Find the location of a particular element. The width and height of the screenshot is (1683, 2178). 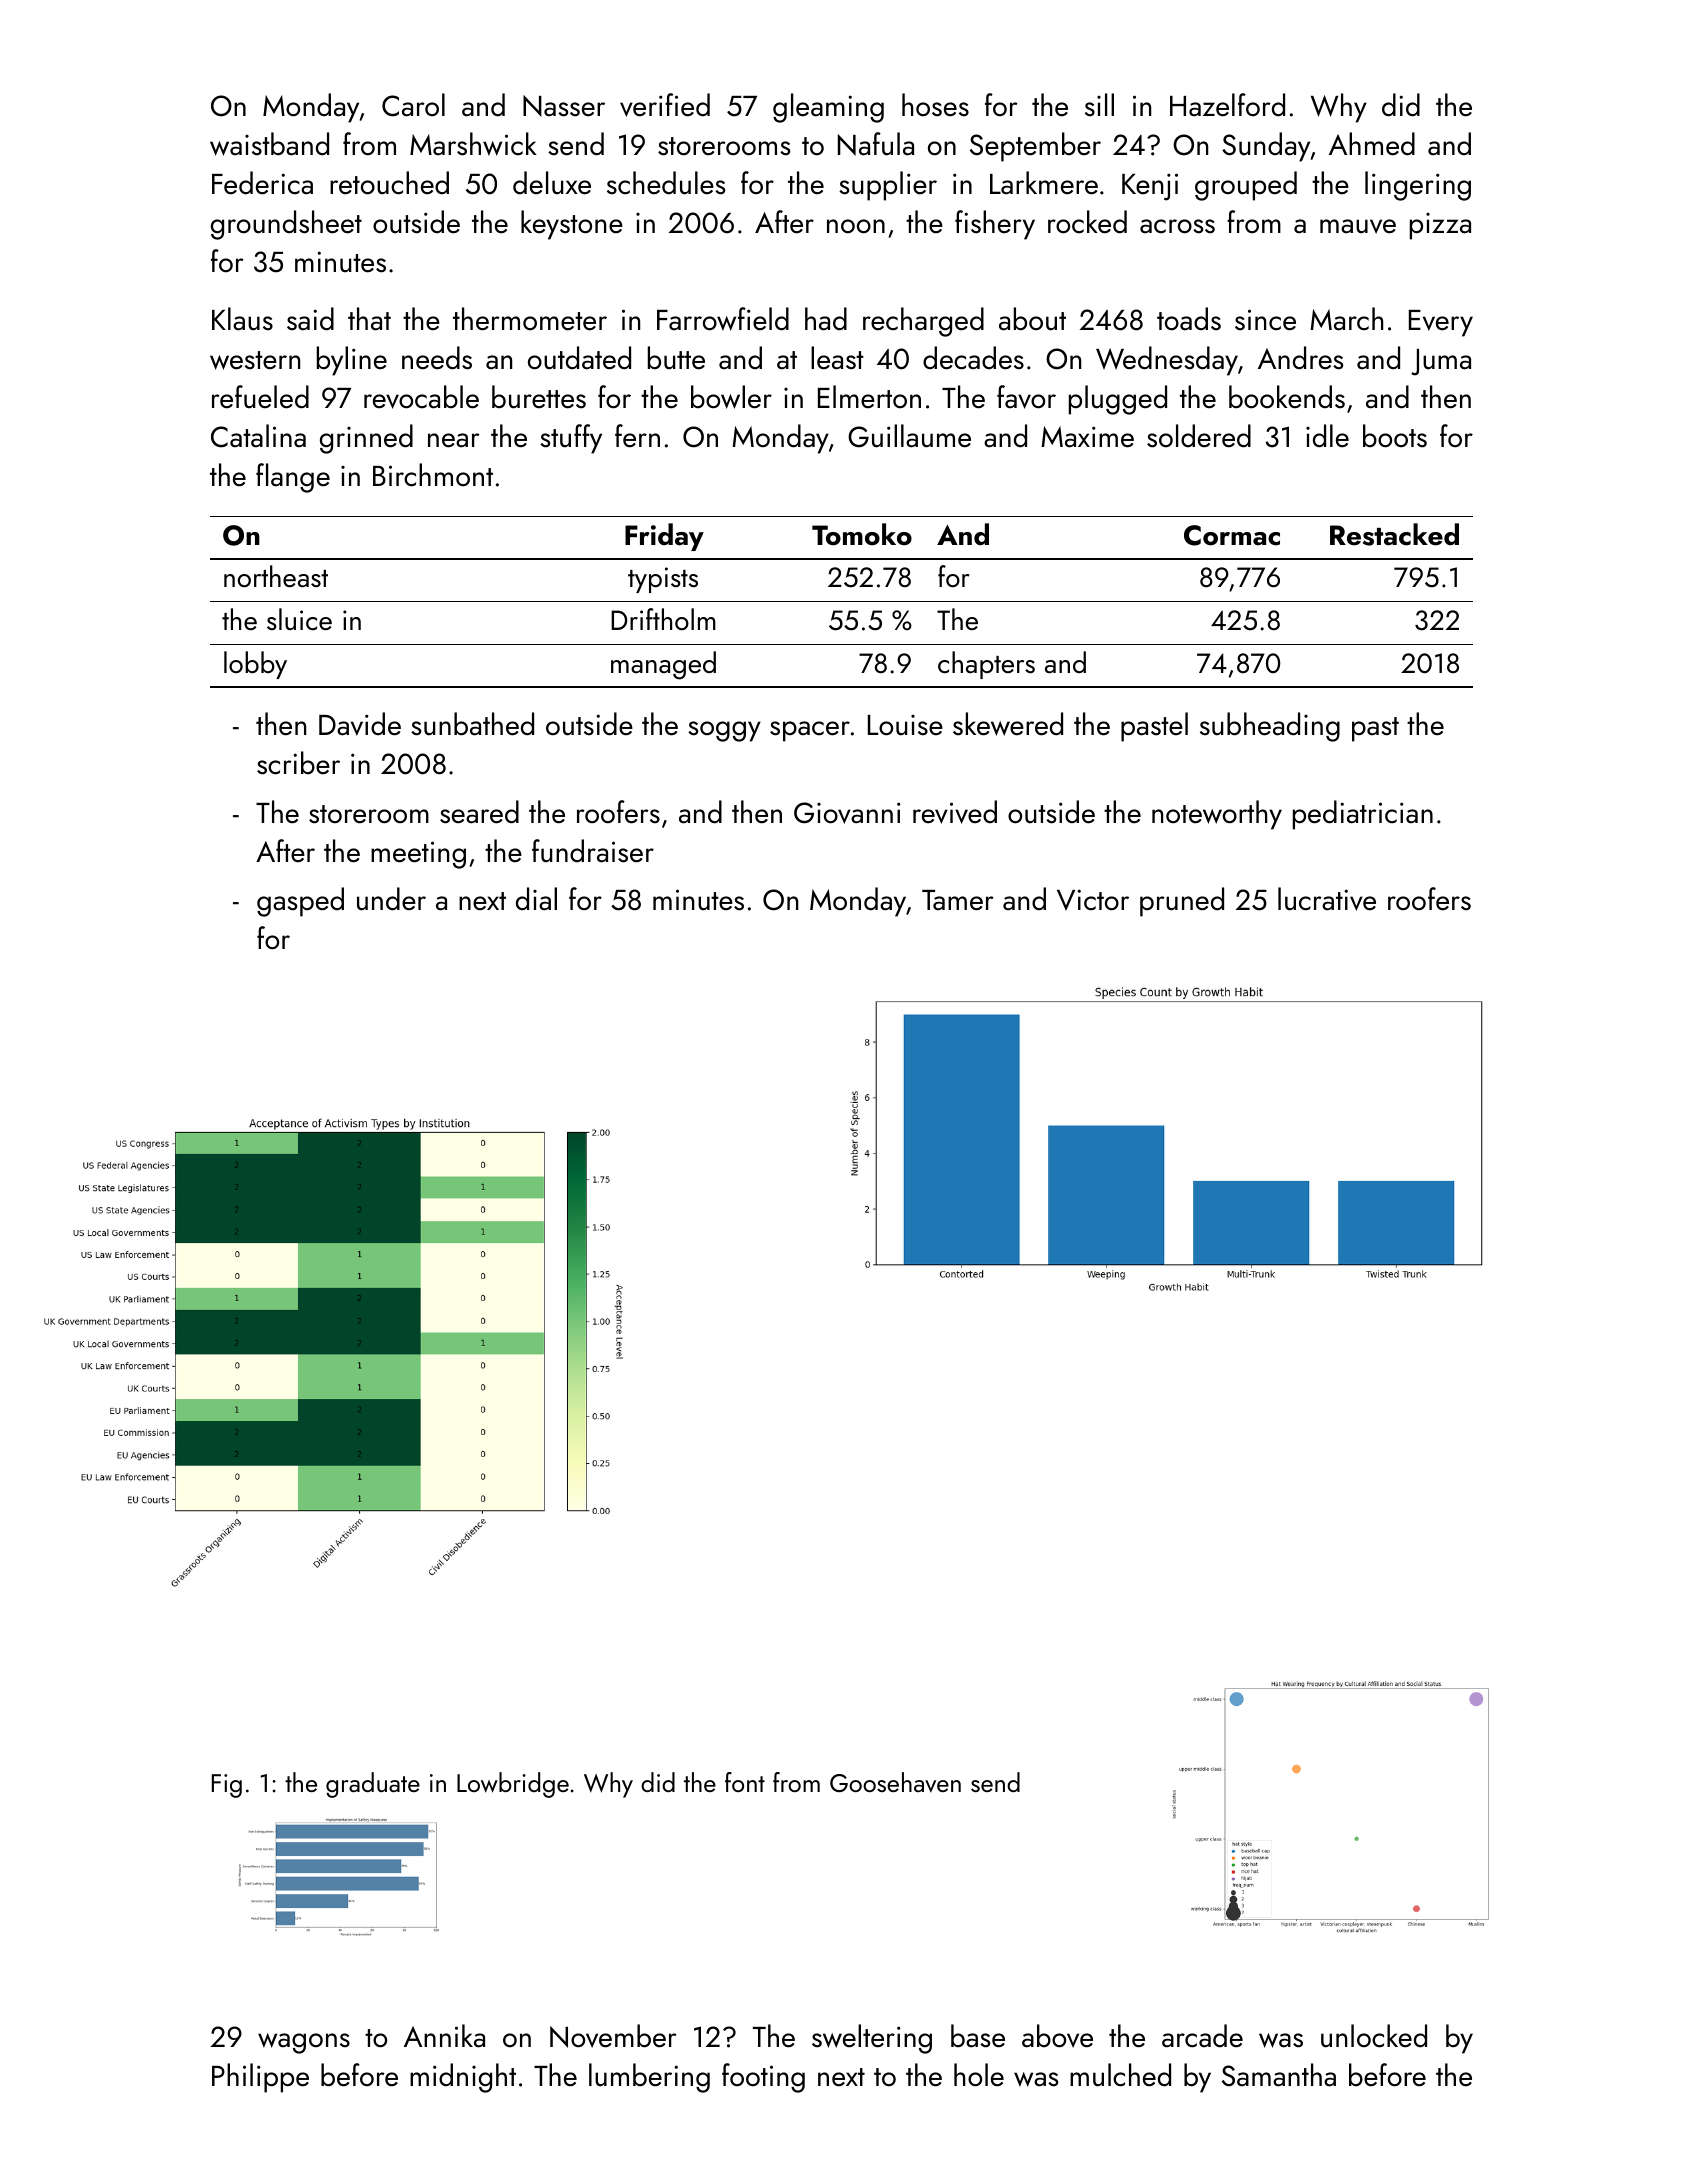

Farrowfield is located at coordinates (723, 319).
